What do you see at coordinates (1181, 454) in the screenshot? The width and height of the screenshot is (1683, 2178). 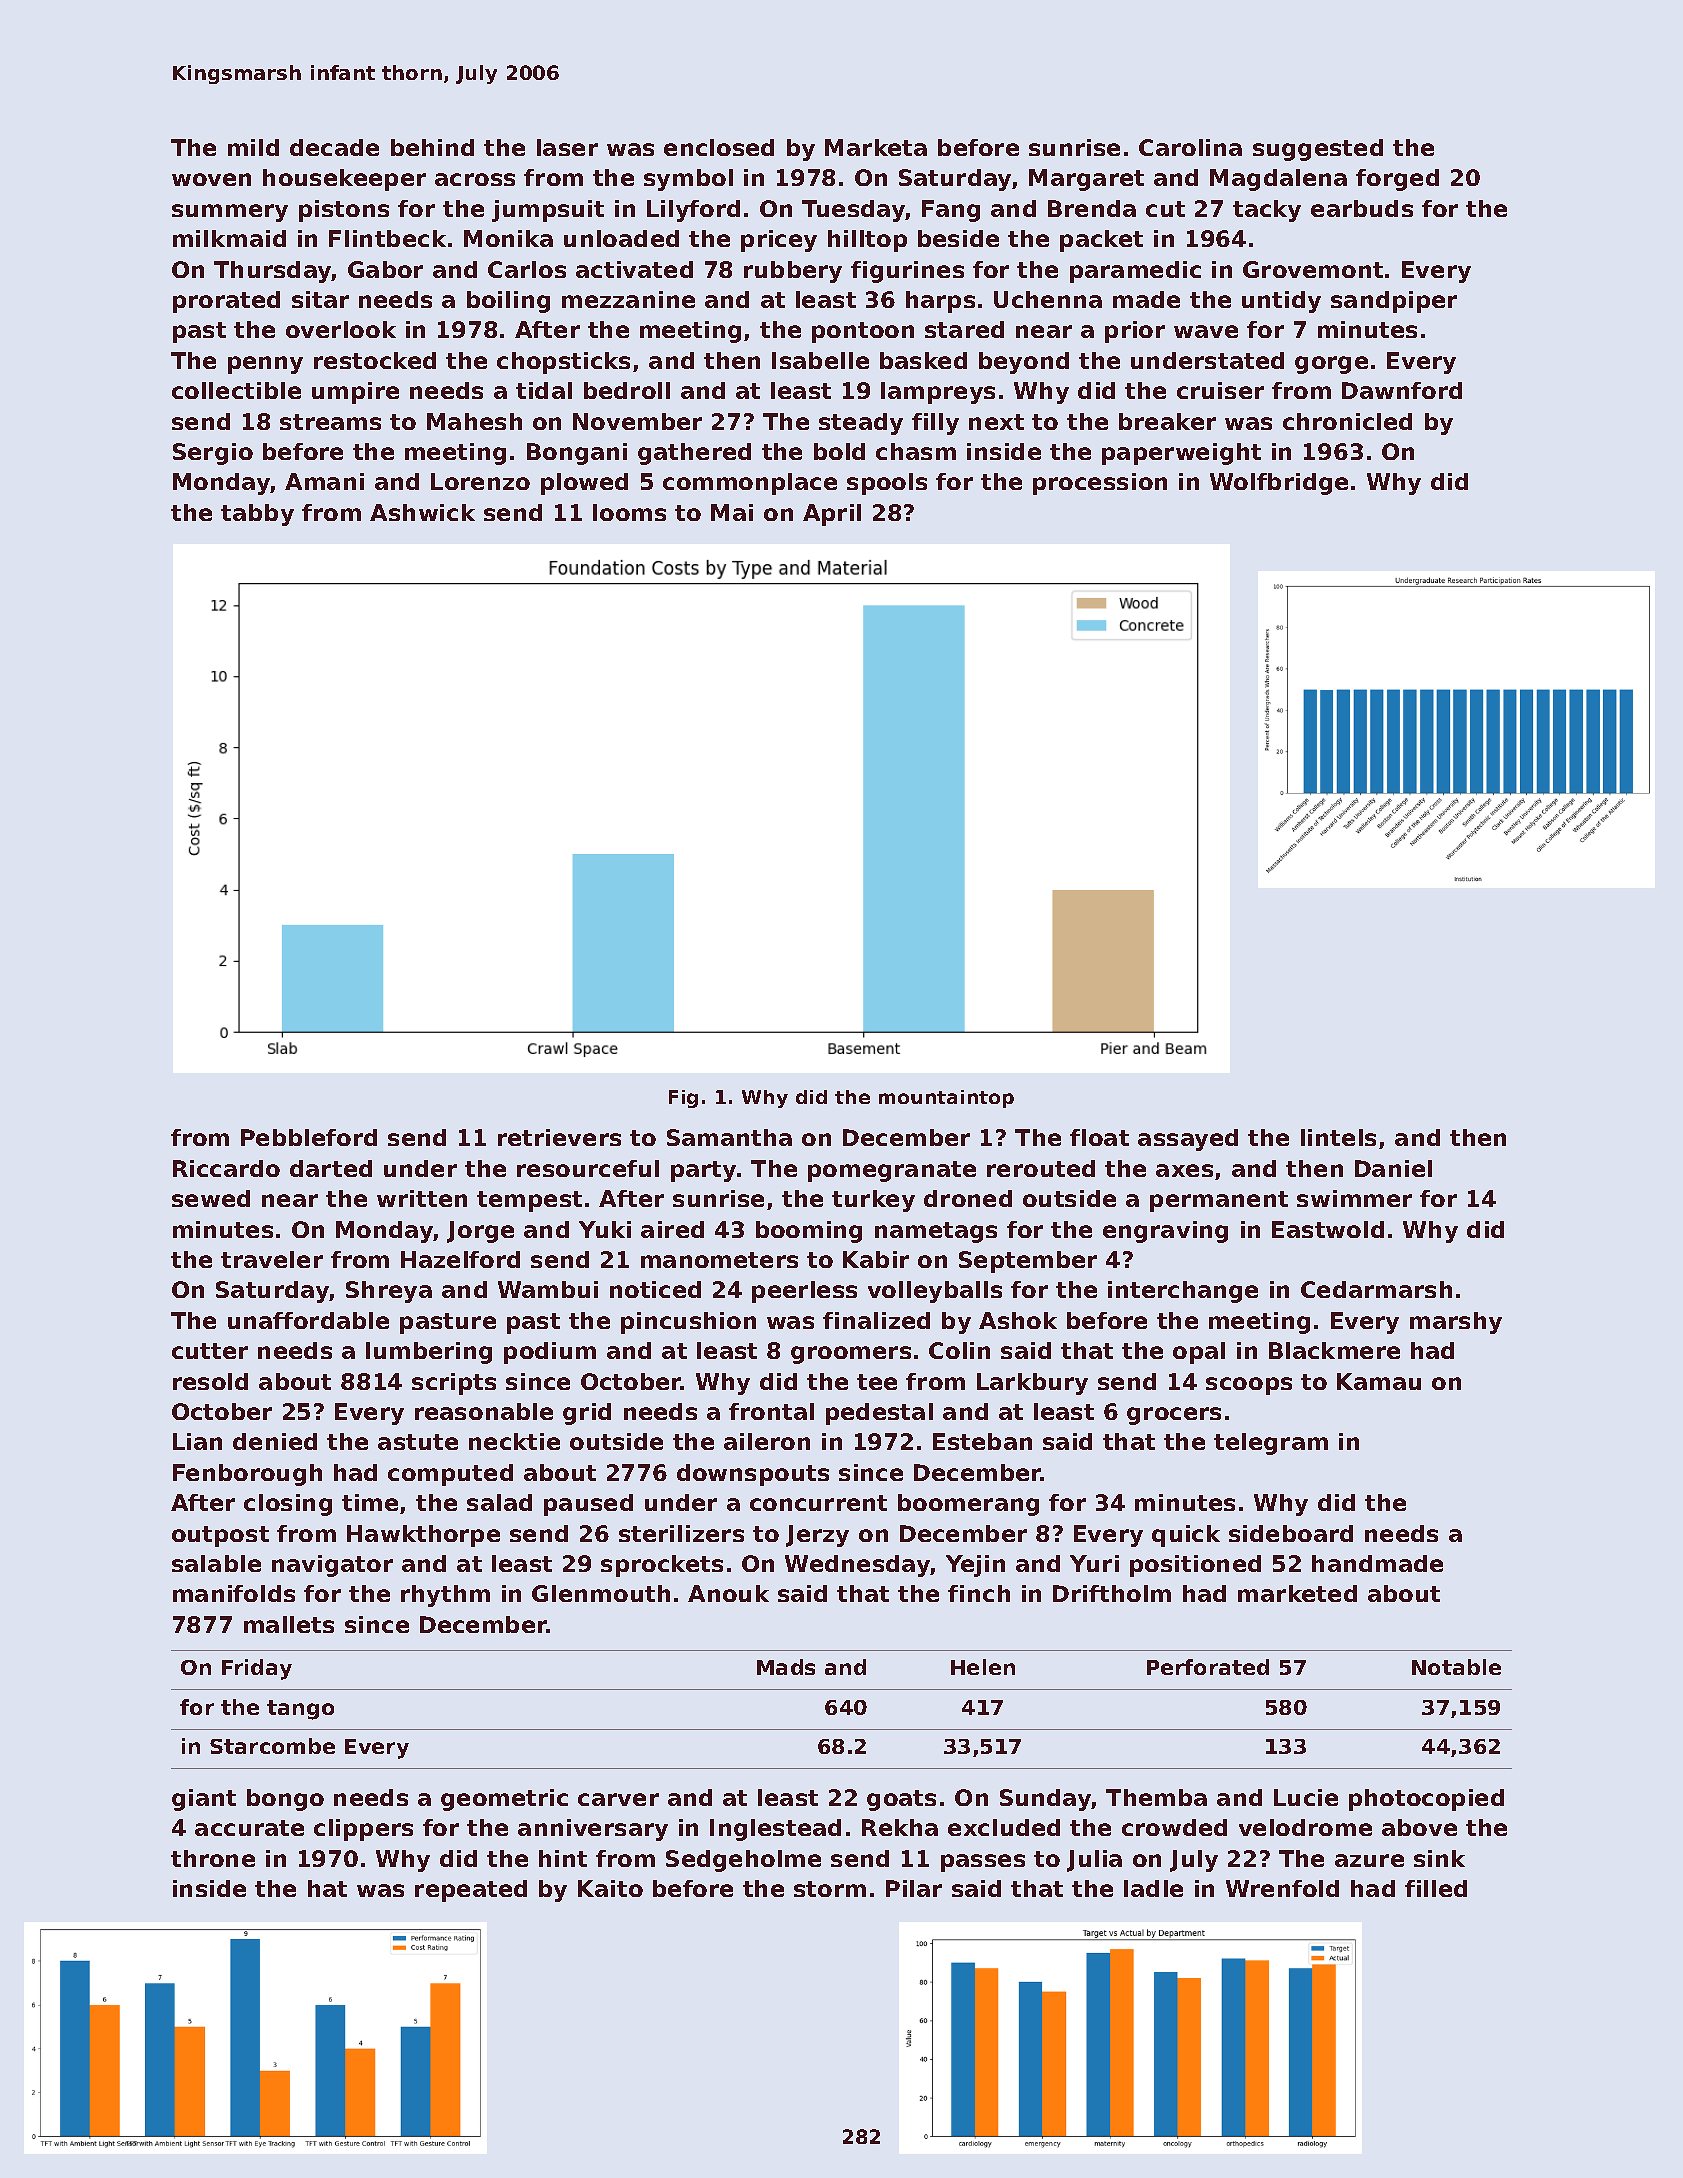 I see `paperweight` at bounding box center [1181, 454].
